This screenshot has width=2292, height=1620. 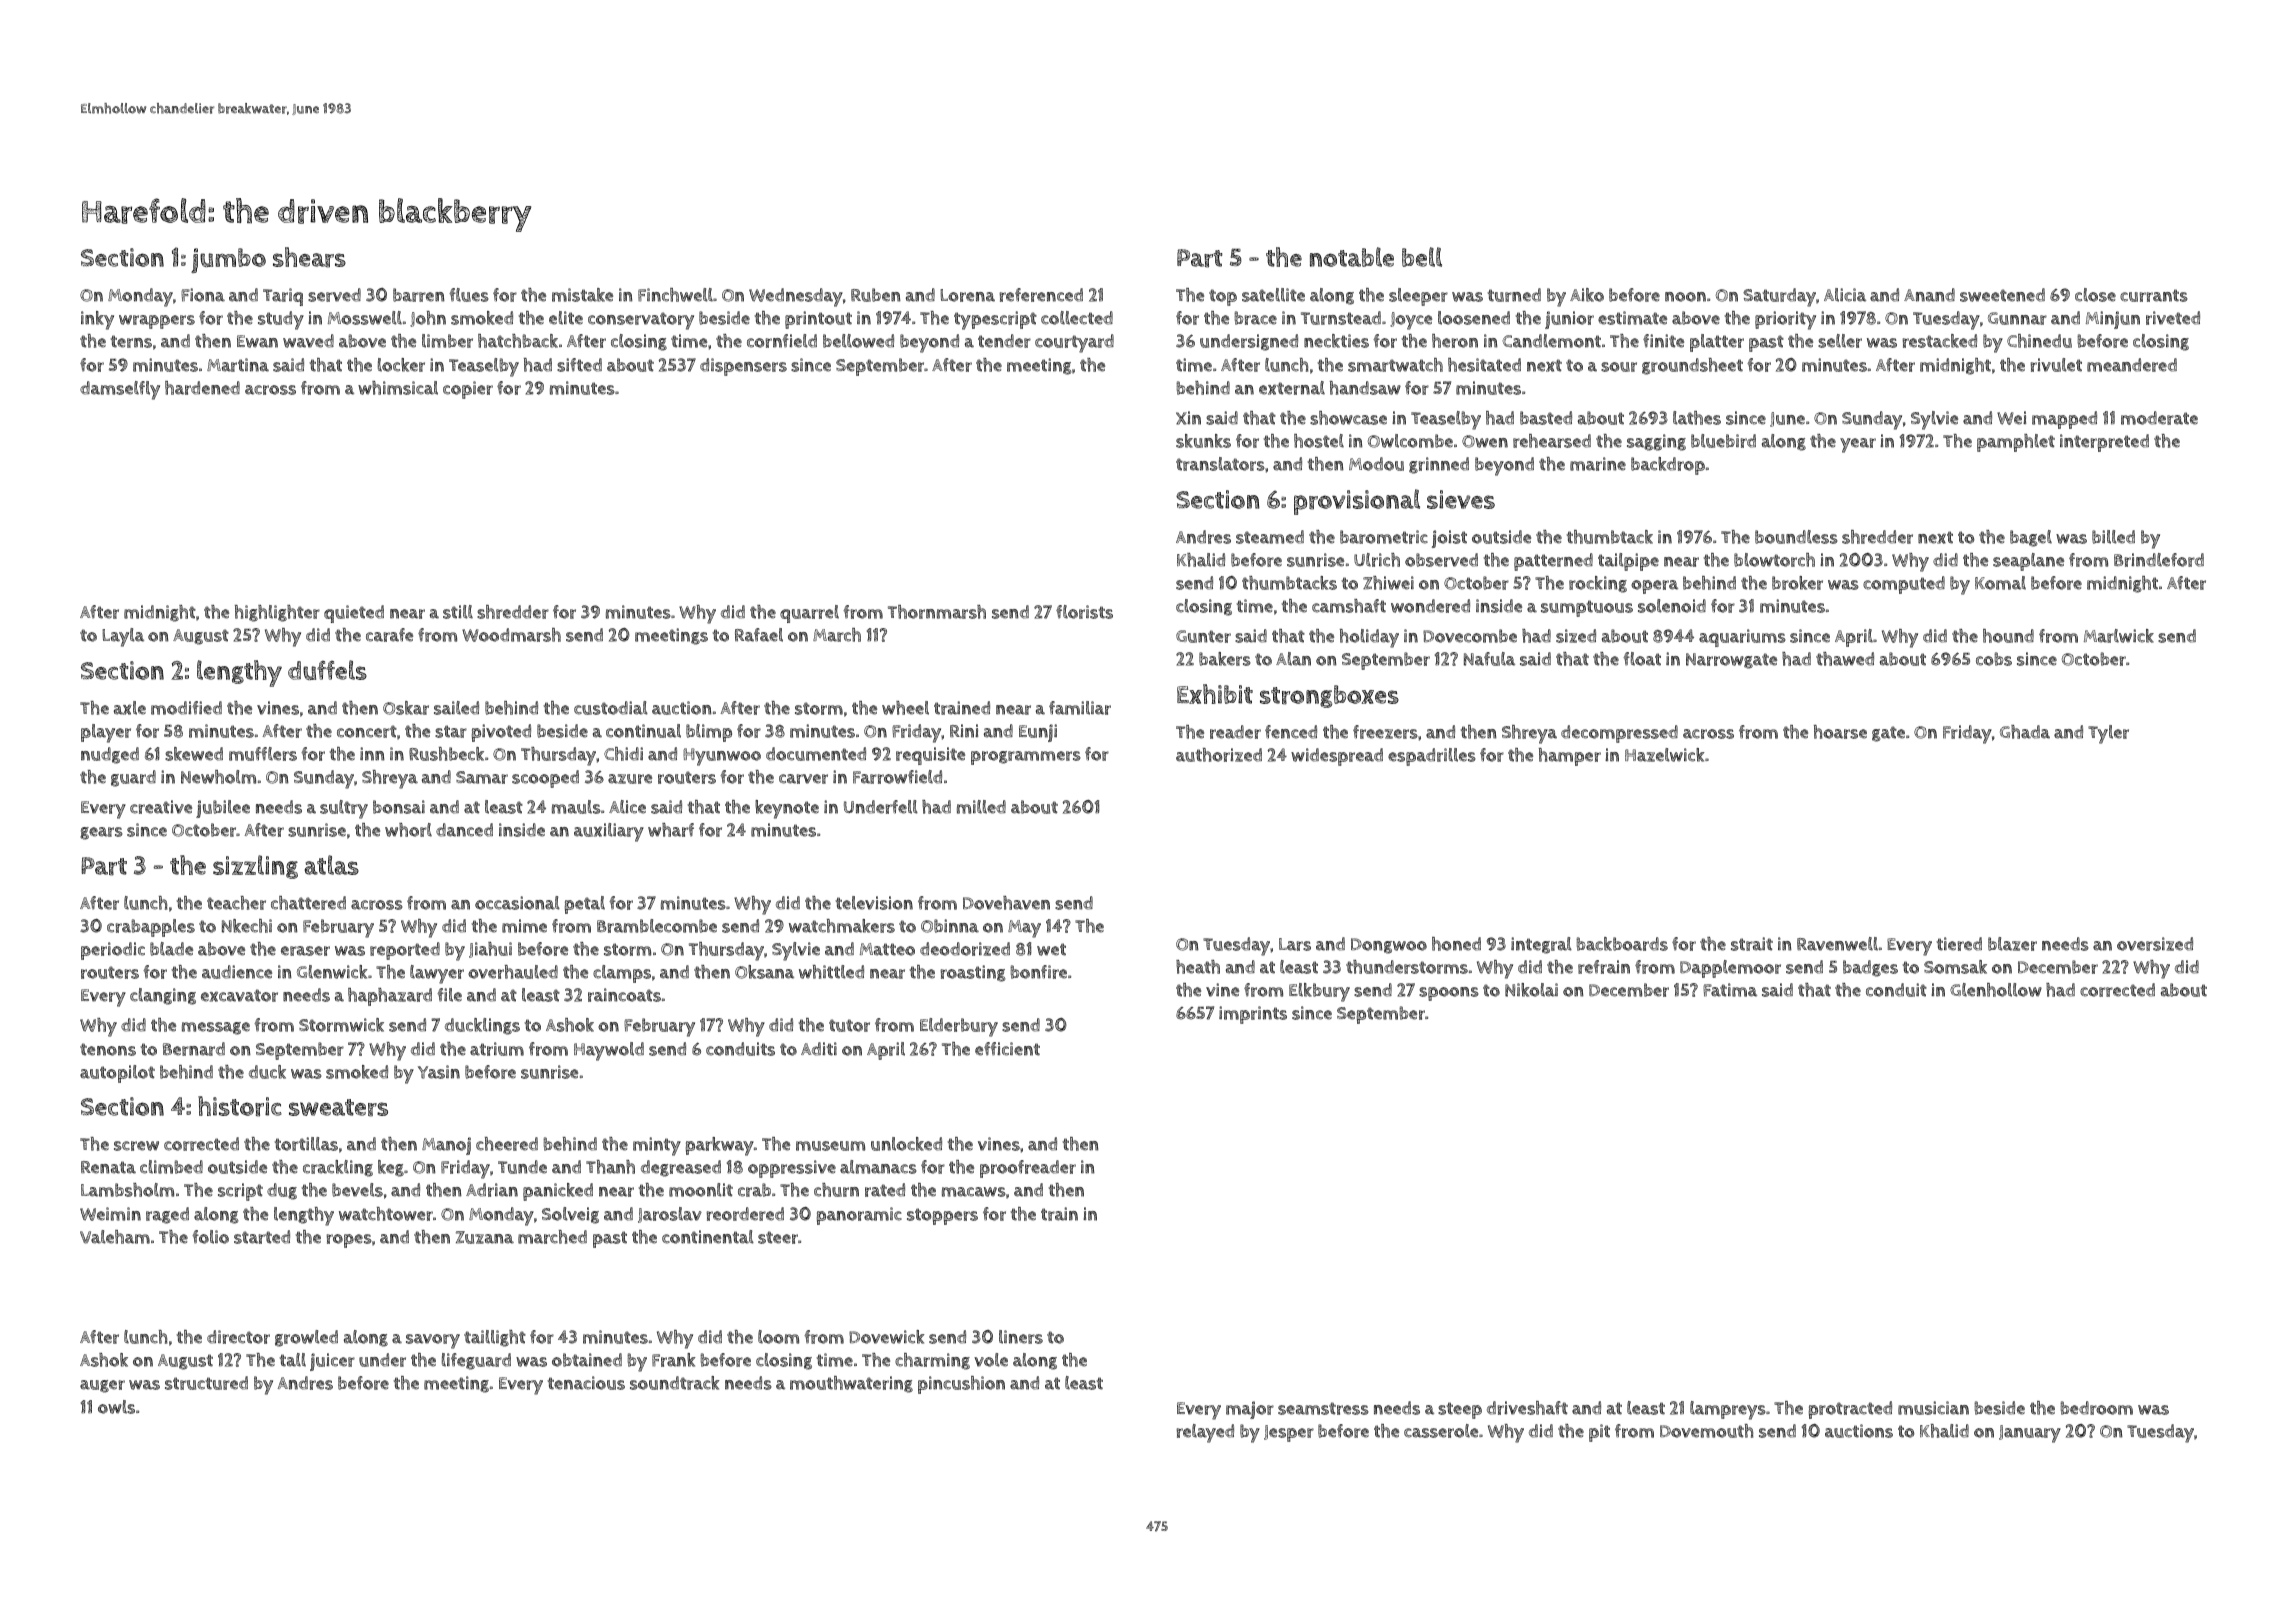 I want to click on owls, so click(x=116, y=1407).
